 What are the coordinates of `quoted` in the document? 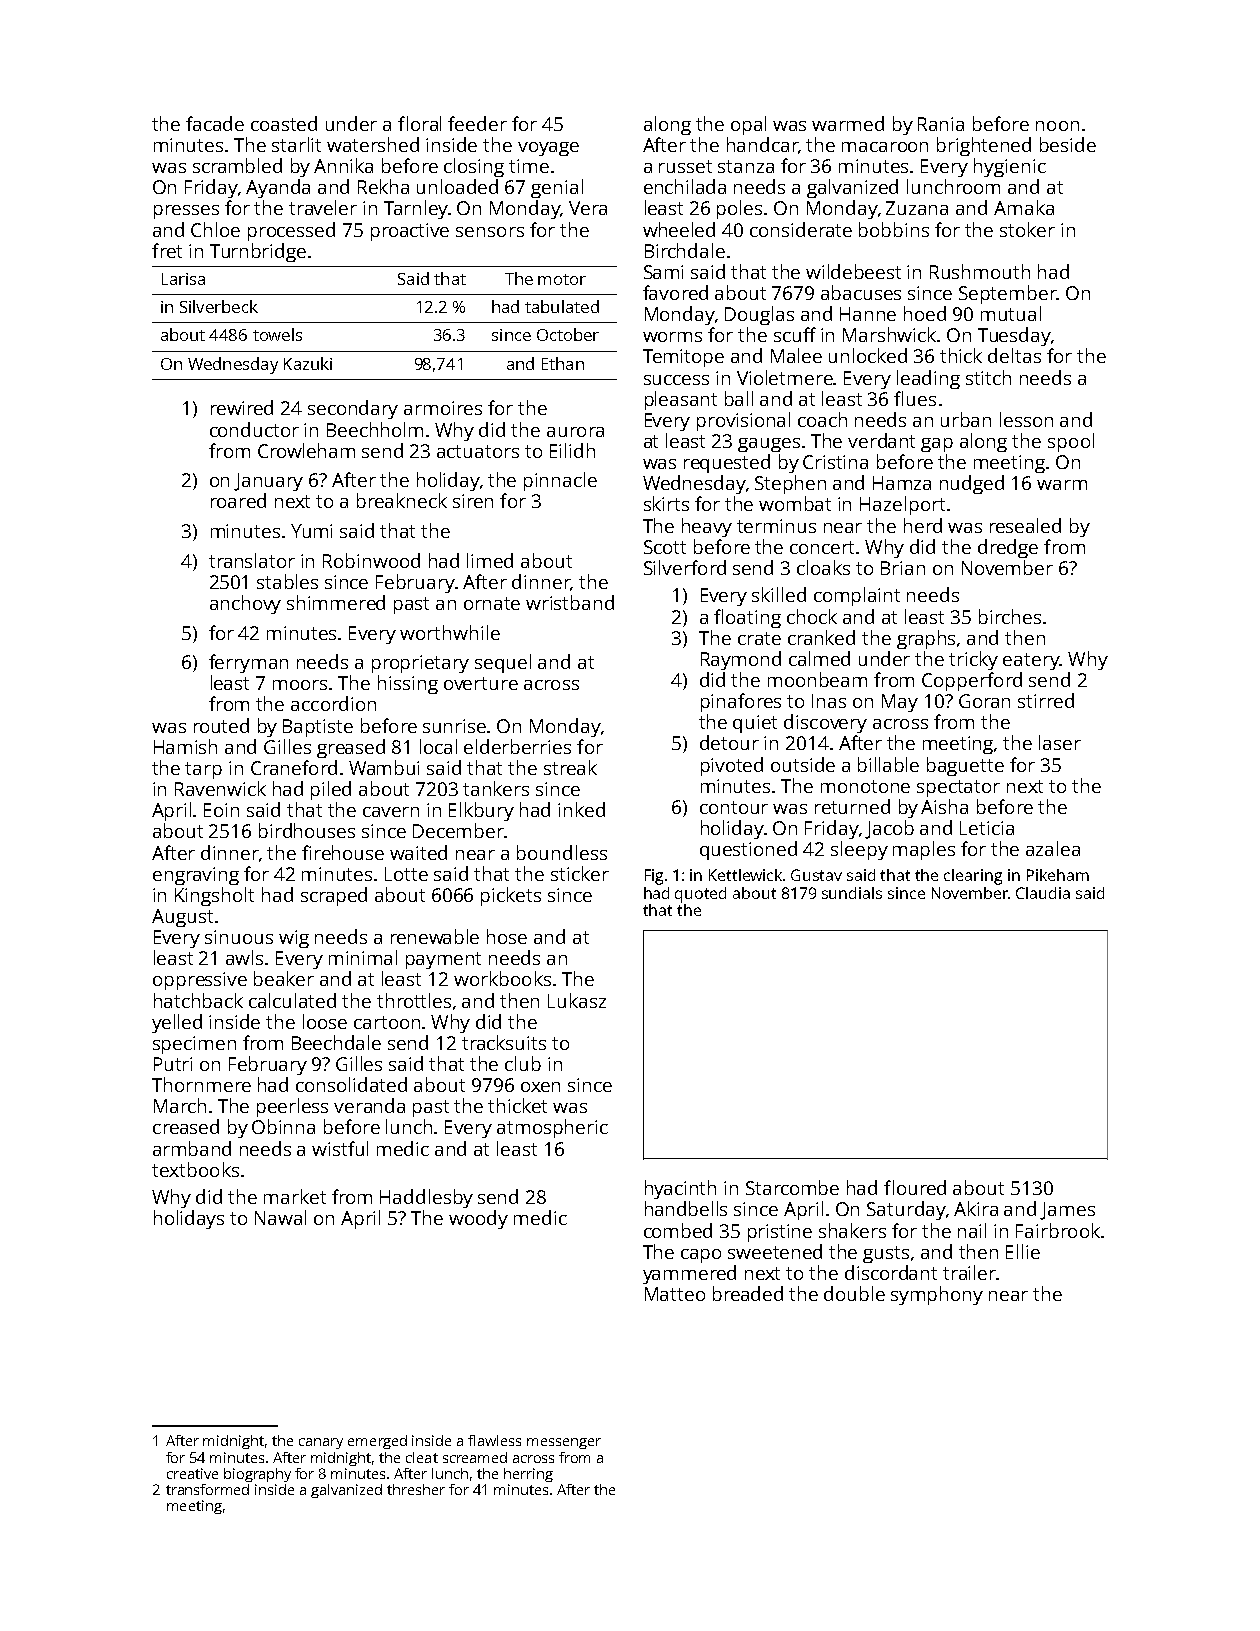 It's located at (700, 895).
